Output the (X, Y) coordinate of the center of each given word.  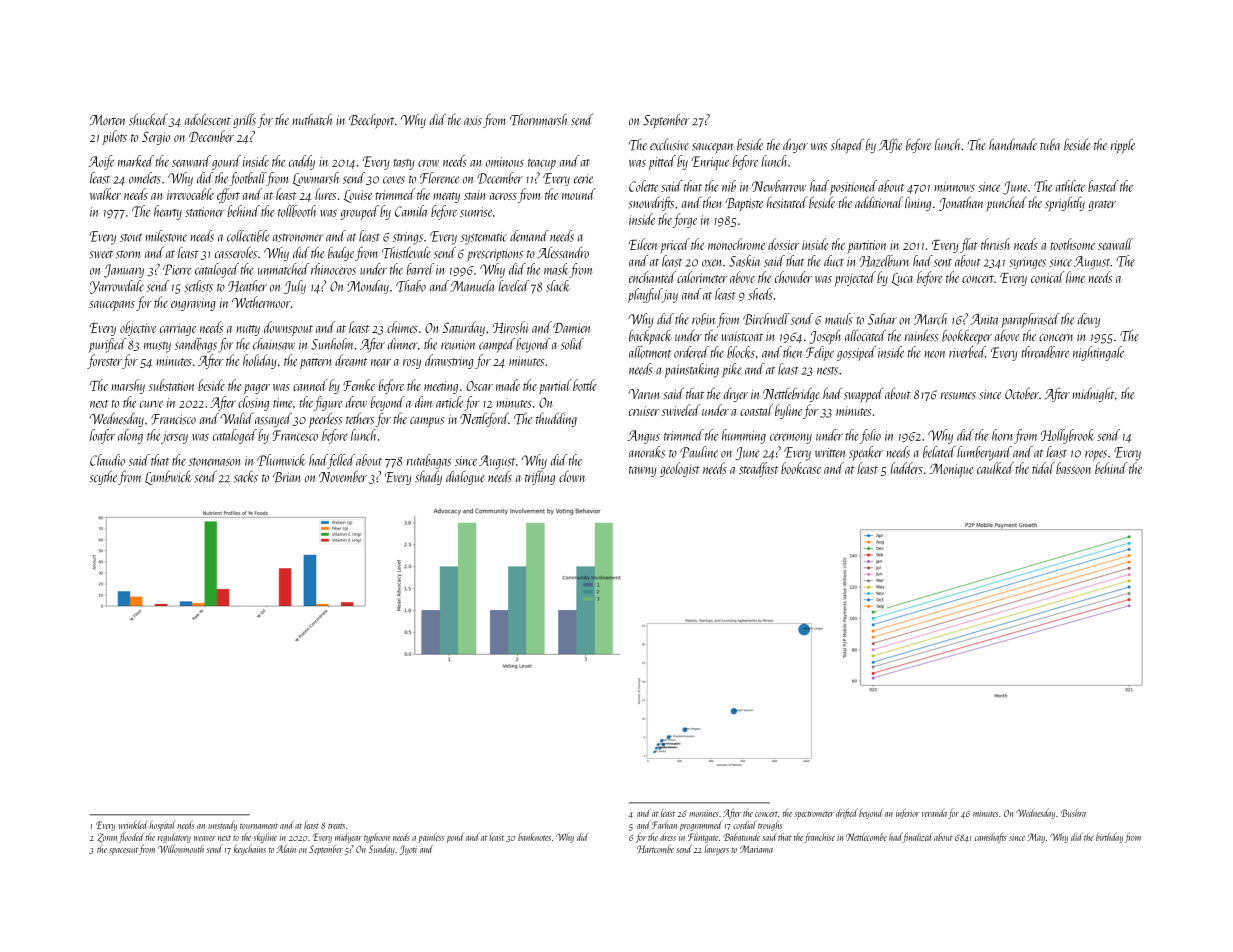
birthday (1109, 837)
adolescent (208, 119)
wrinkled (132, 825)
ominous (505, 162)
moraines (704, 813)
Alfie (890, 145)
